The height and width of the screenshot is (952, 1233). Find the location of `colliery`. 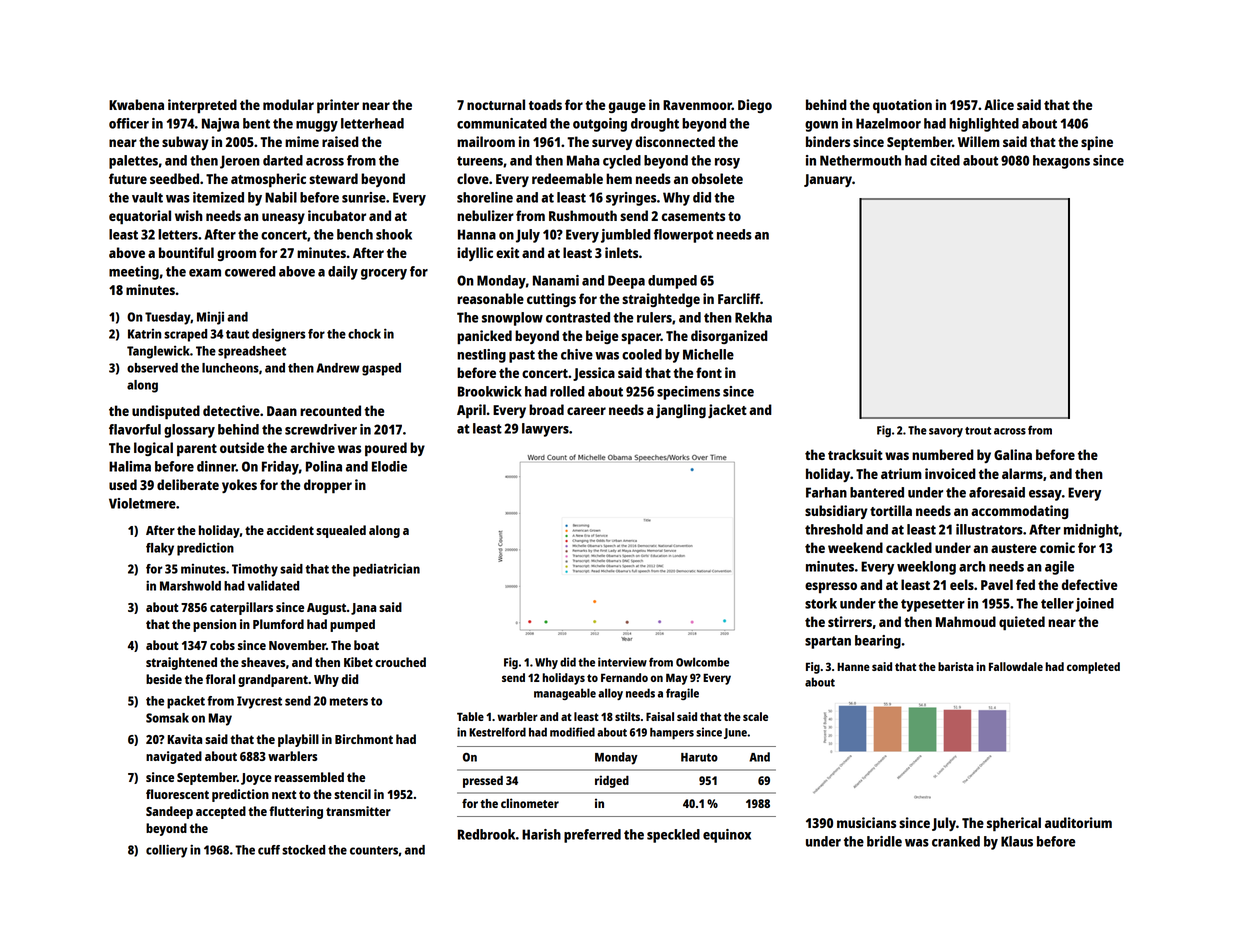

colliery is located at coordinates (166, 851).
